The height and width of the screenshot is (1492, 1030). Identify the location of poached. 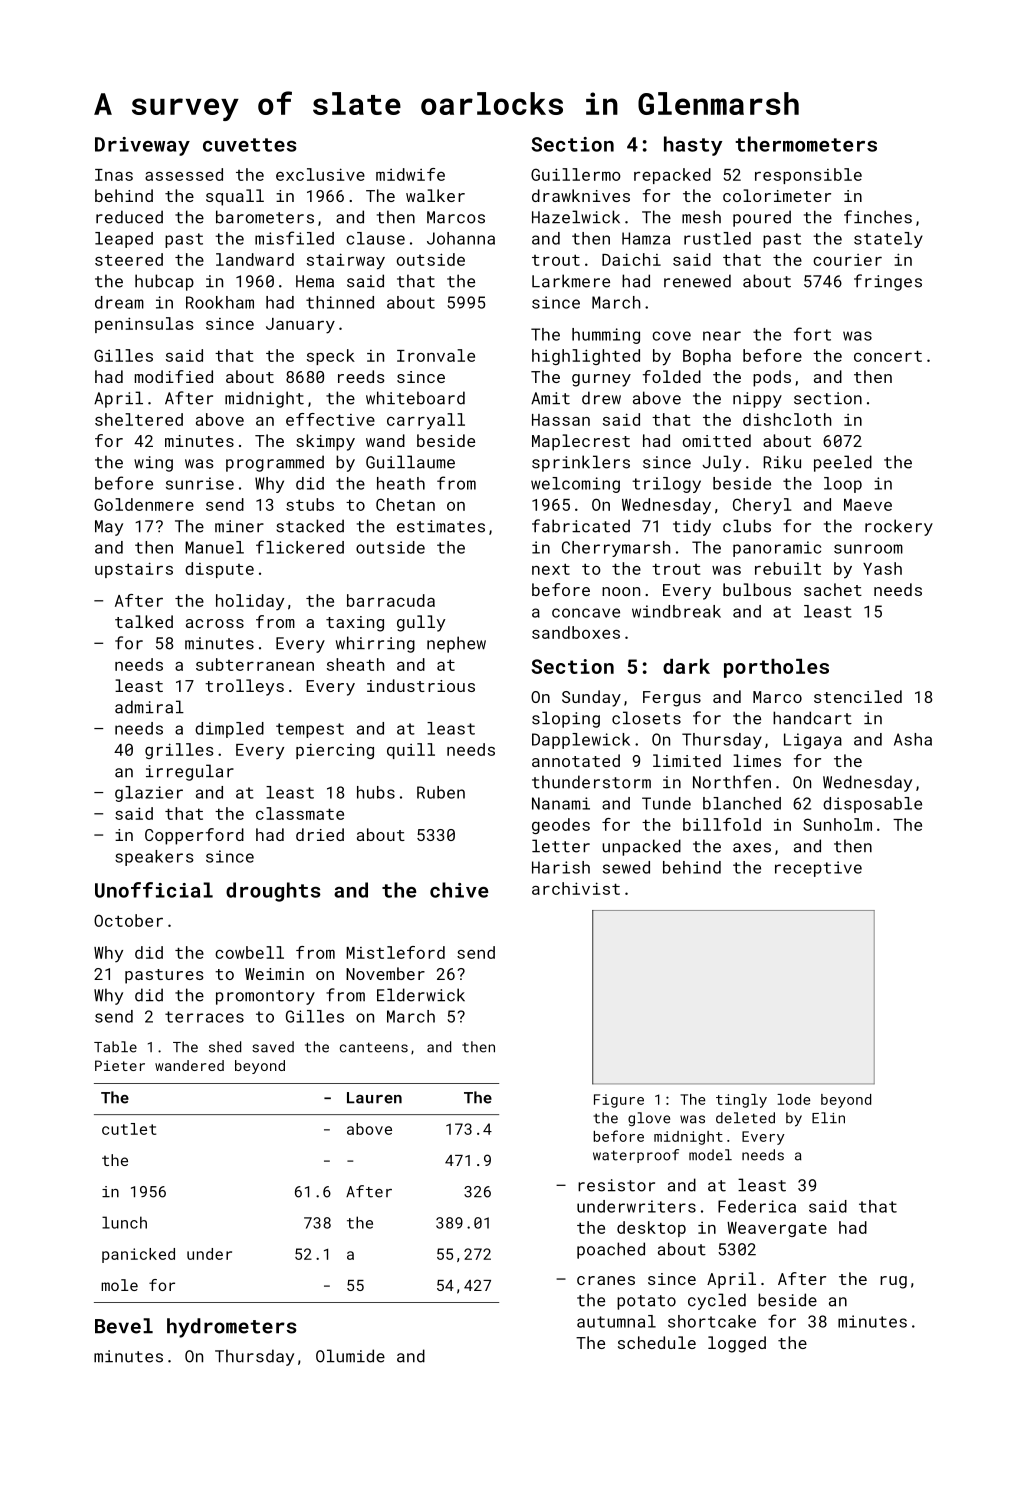
(611, 1250).
